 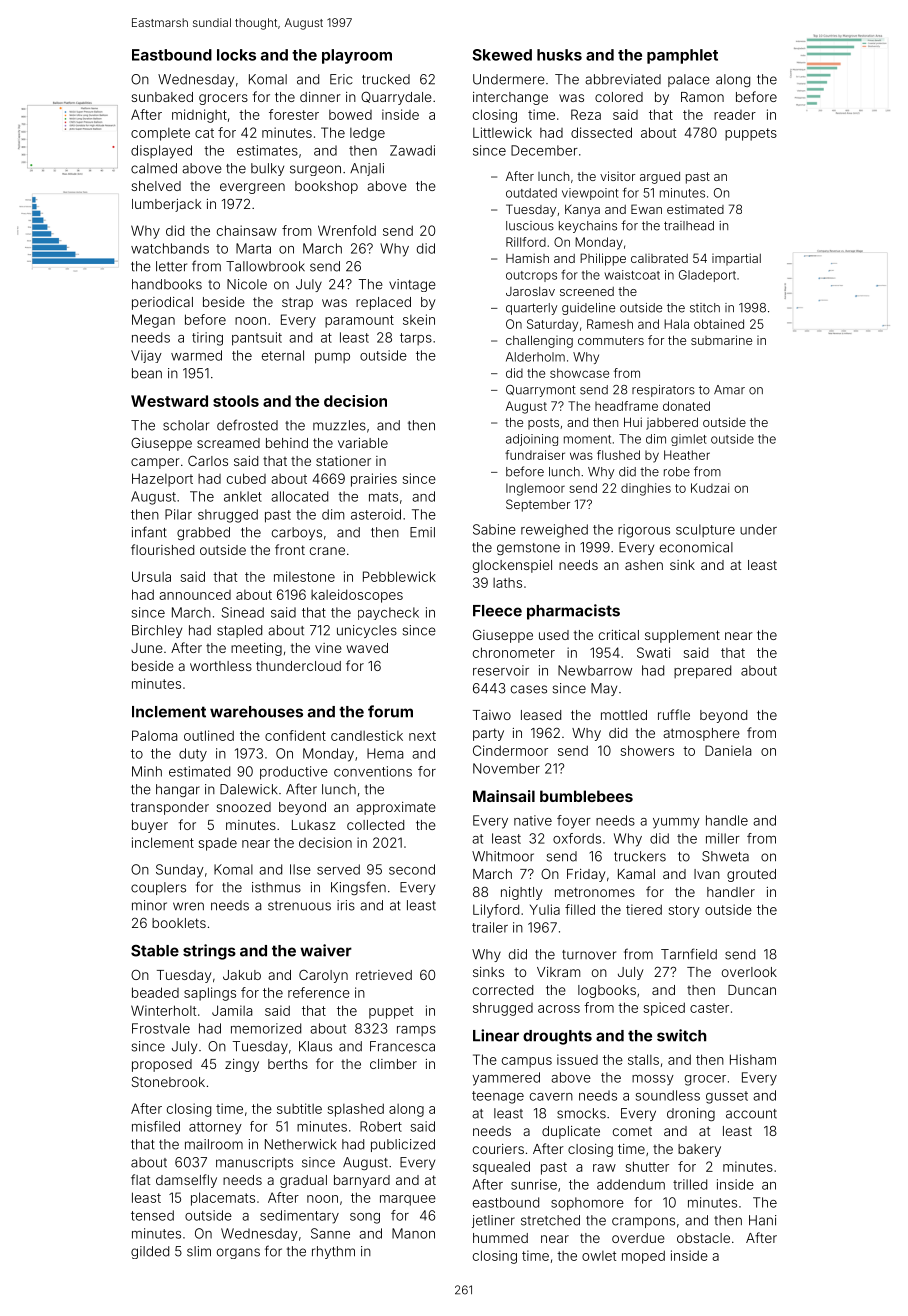 What do you see at coordinates (689, 226) in the screenshot?
I see `trailhead` at bounding box center [689, 226].
